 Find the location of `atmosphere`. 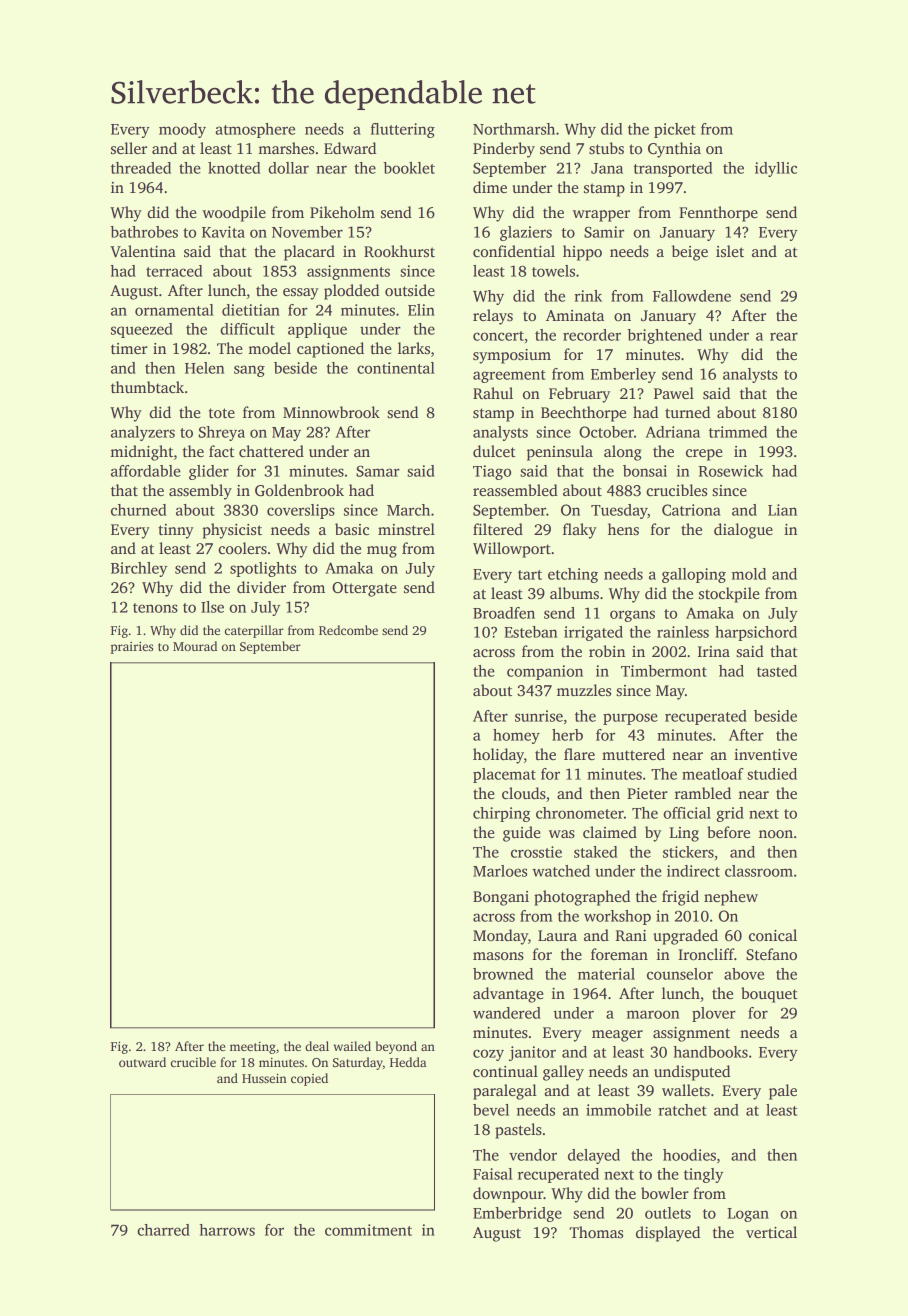

atmosphere is located at coordinates (255, 130).
